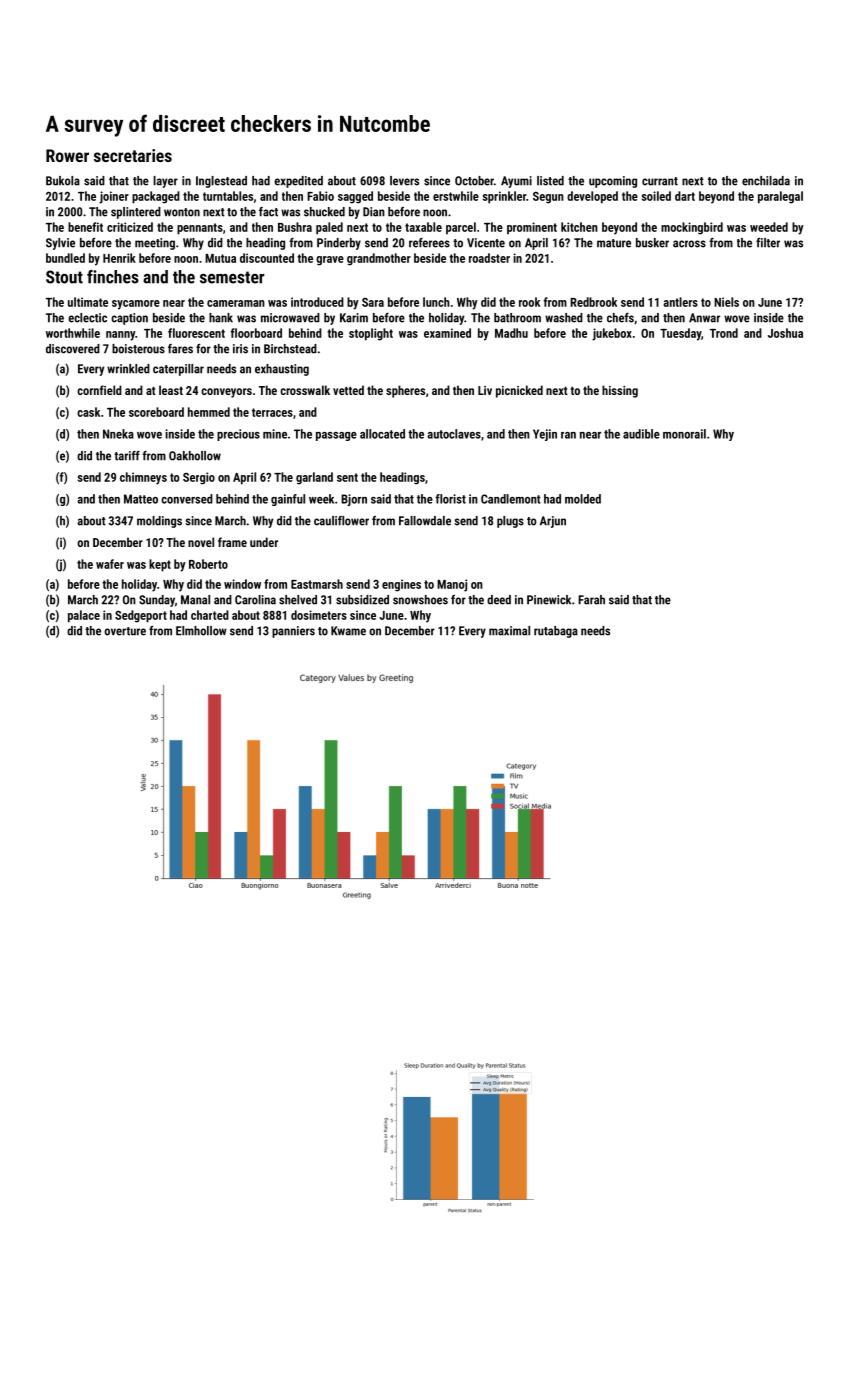 The width and height of the screenshot is (849, 1400). Describe the element at coordinates (339, 244) in the screenshot. I see `Pinderby` at that location.
